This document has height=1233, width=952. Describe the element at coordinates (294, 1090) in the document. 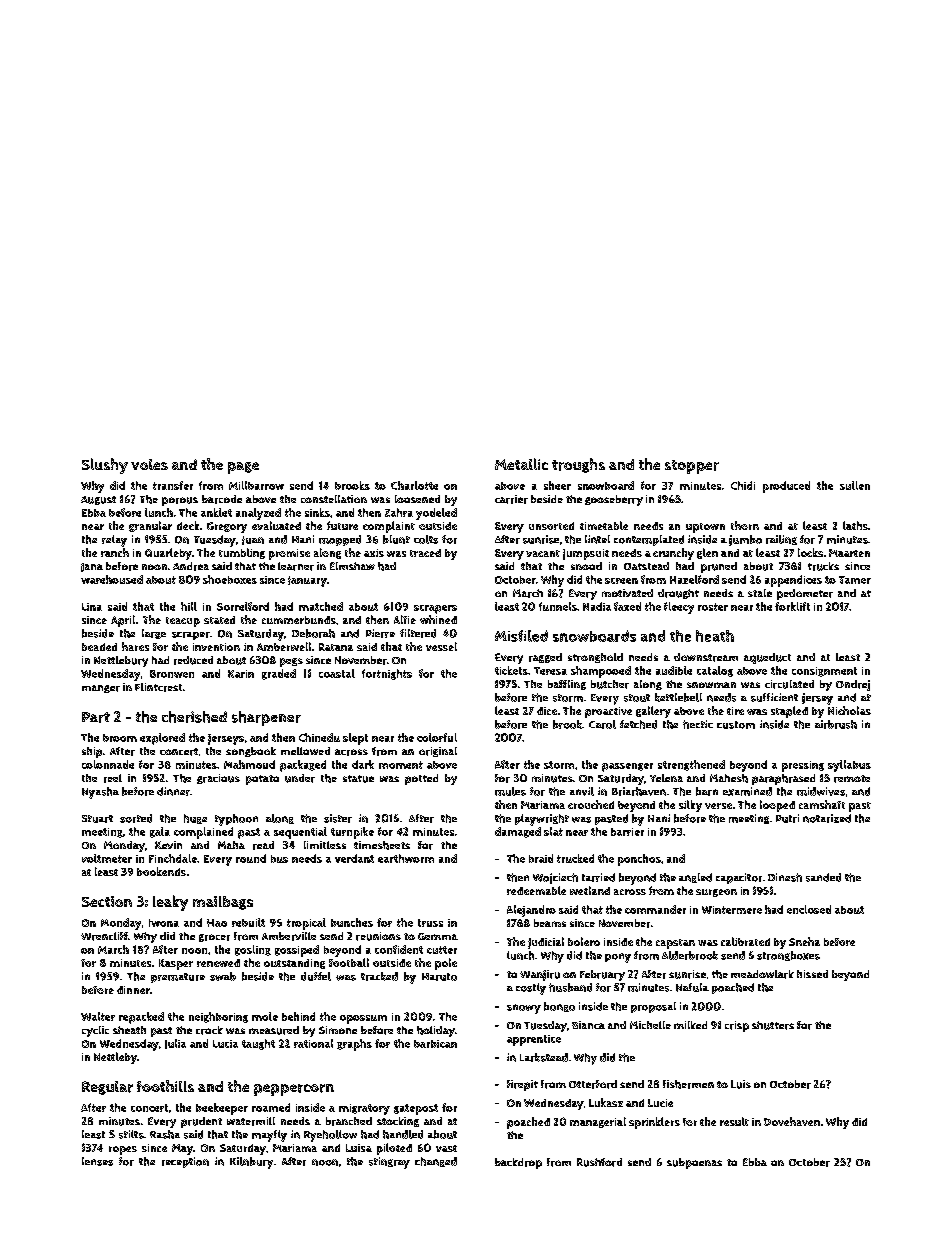

I see `peppercorn` at that location.
